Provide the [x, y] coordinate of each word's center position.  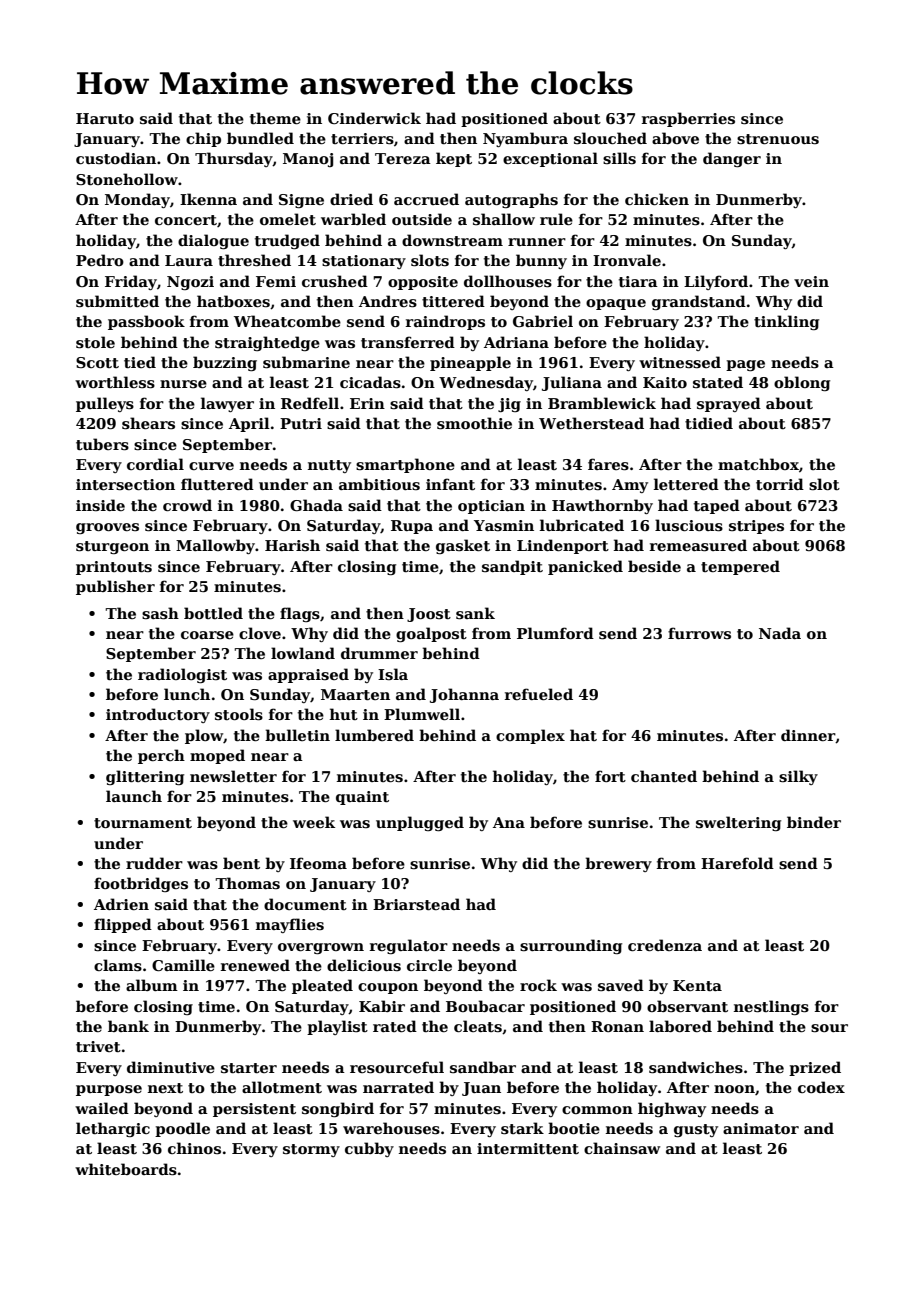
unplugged [420, 823]
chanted [664, 776]
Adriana [516, 342]
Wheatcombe [287, 321]
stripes [756, 527]
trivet [98, 1046]
